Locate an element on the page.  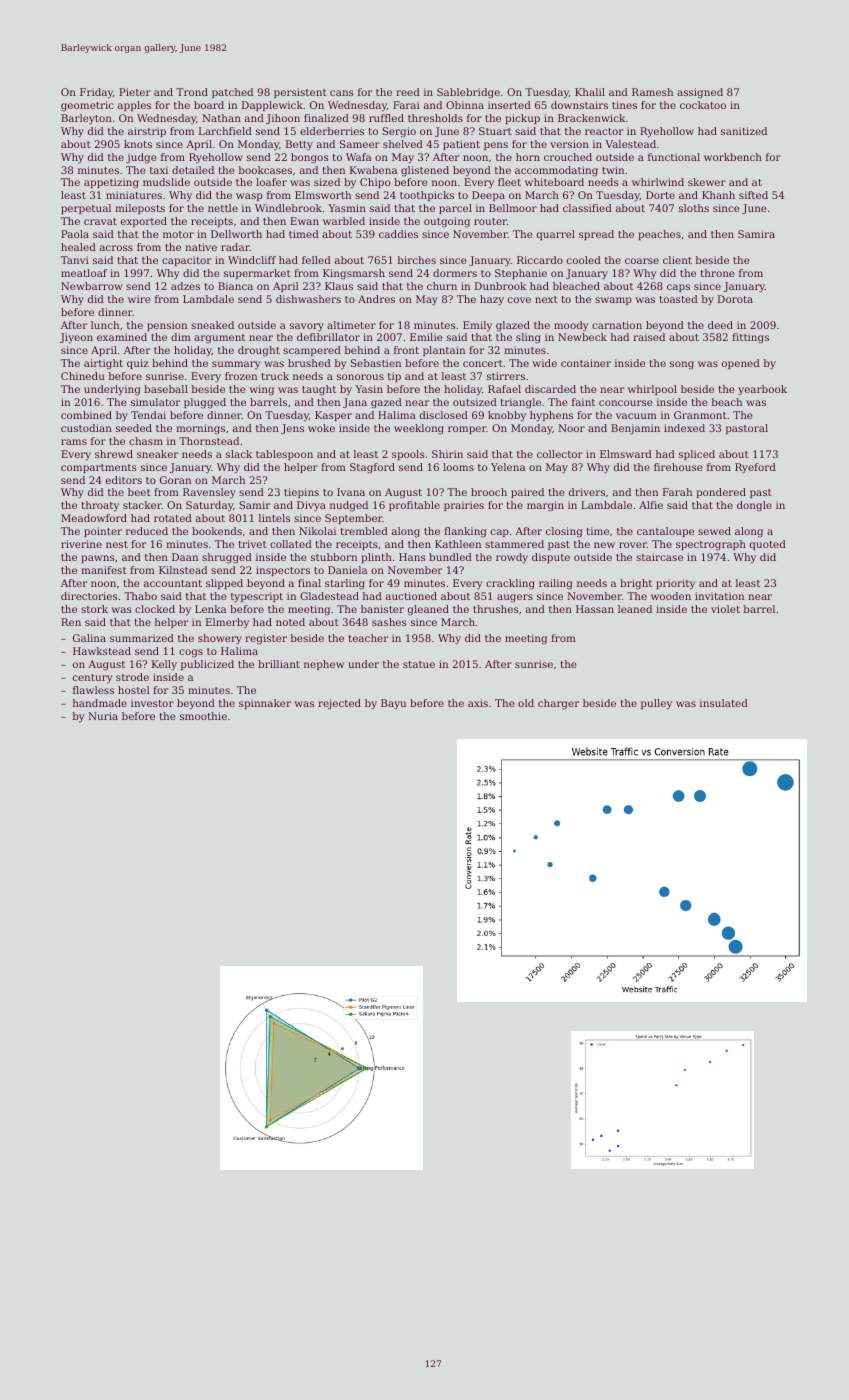
reed is located at coordinates (408, 92).
